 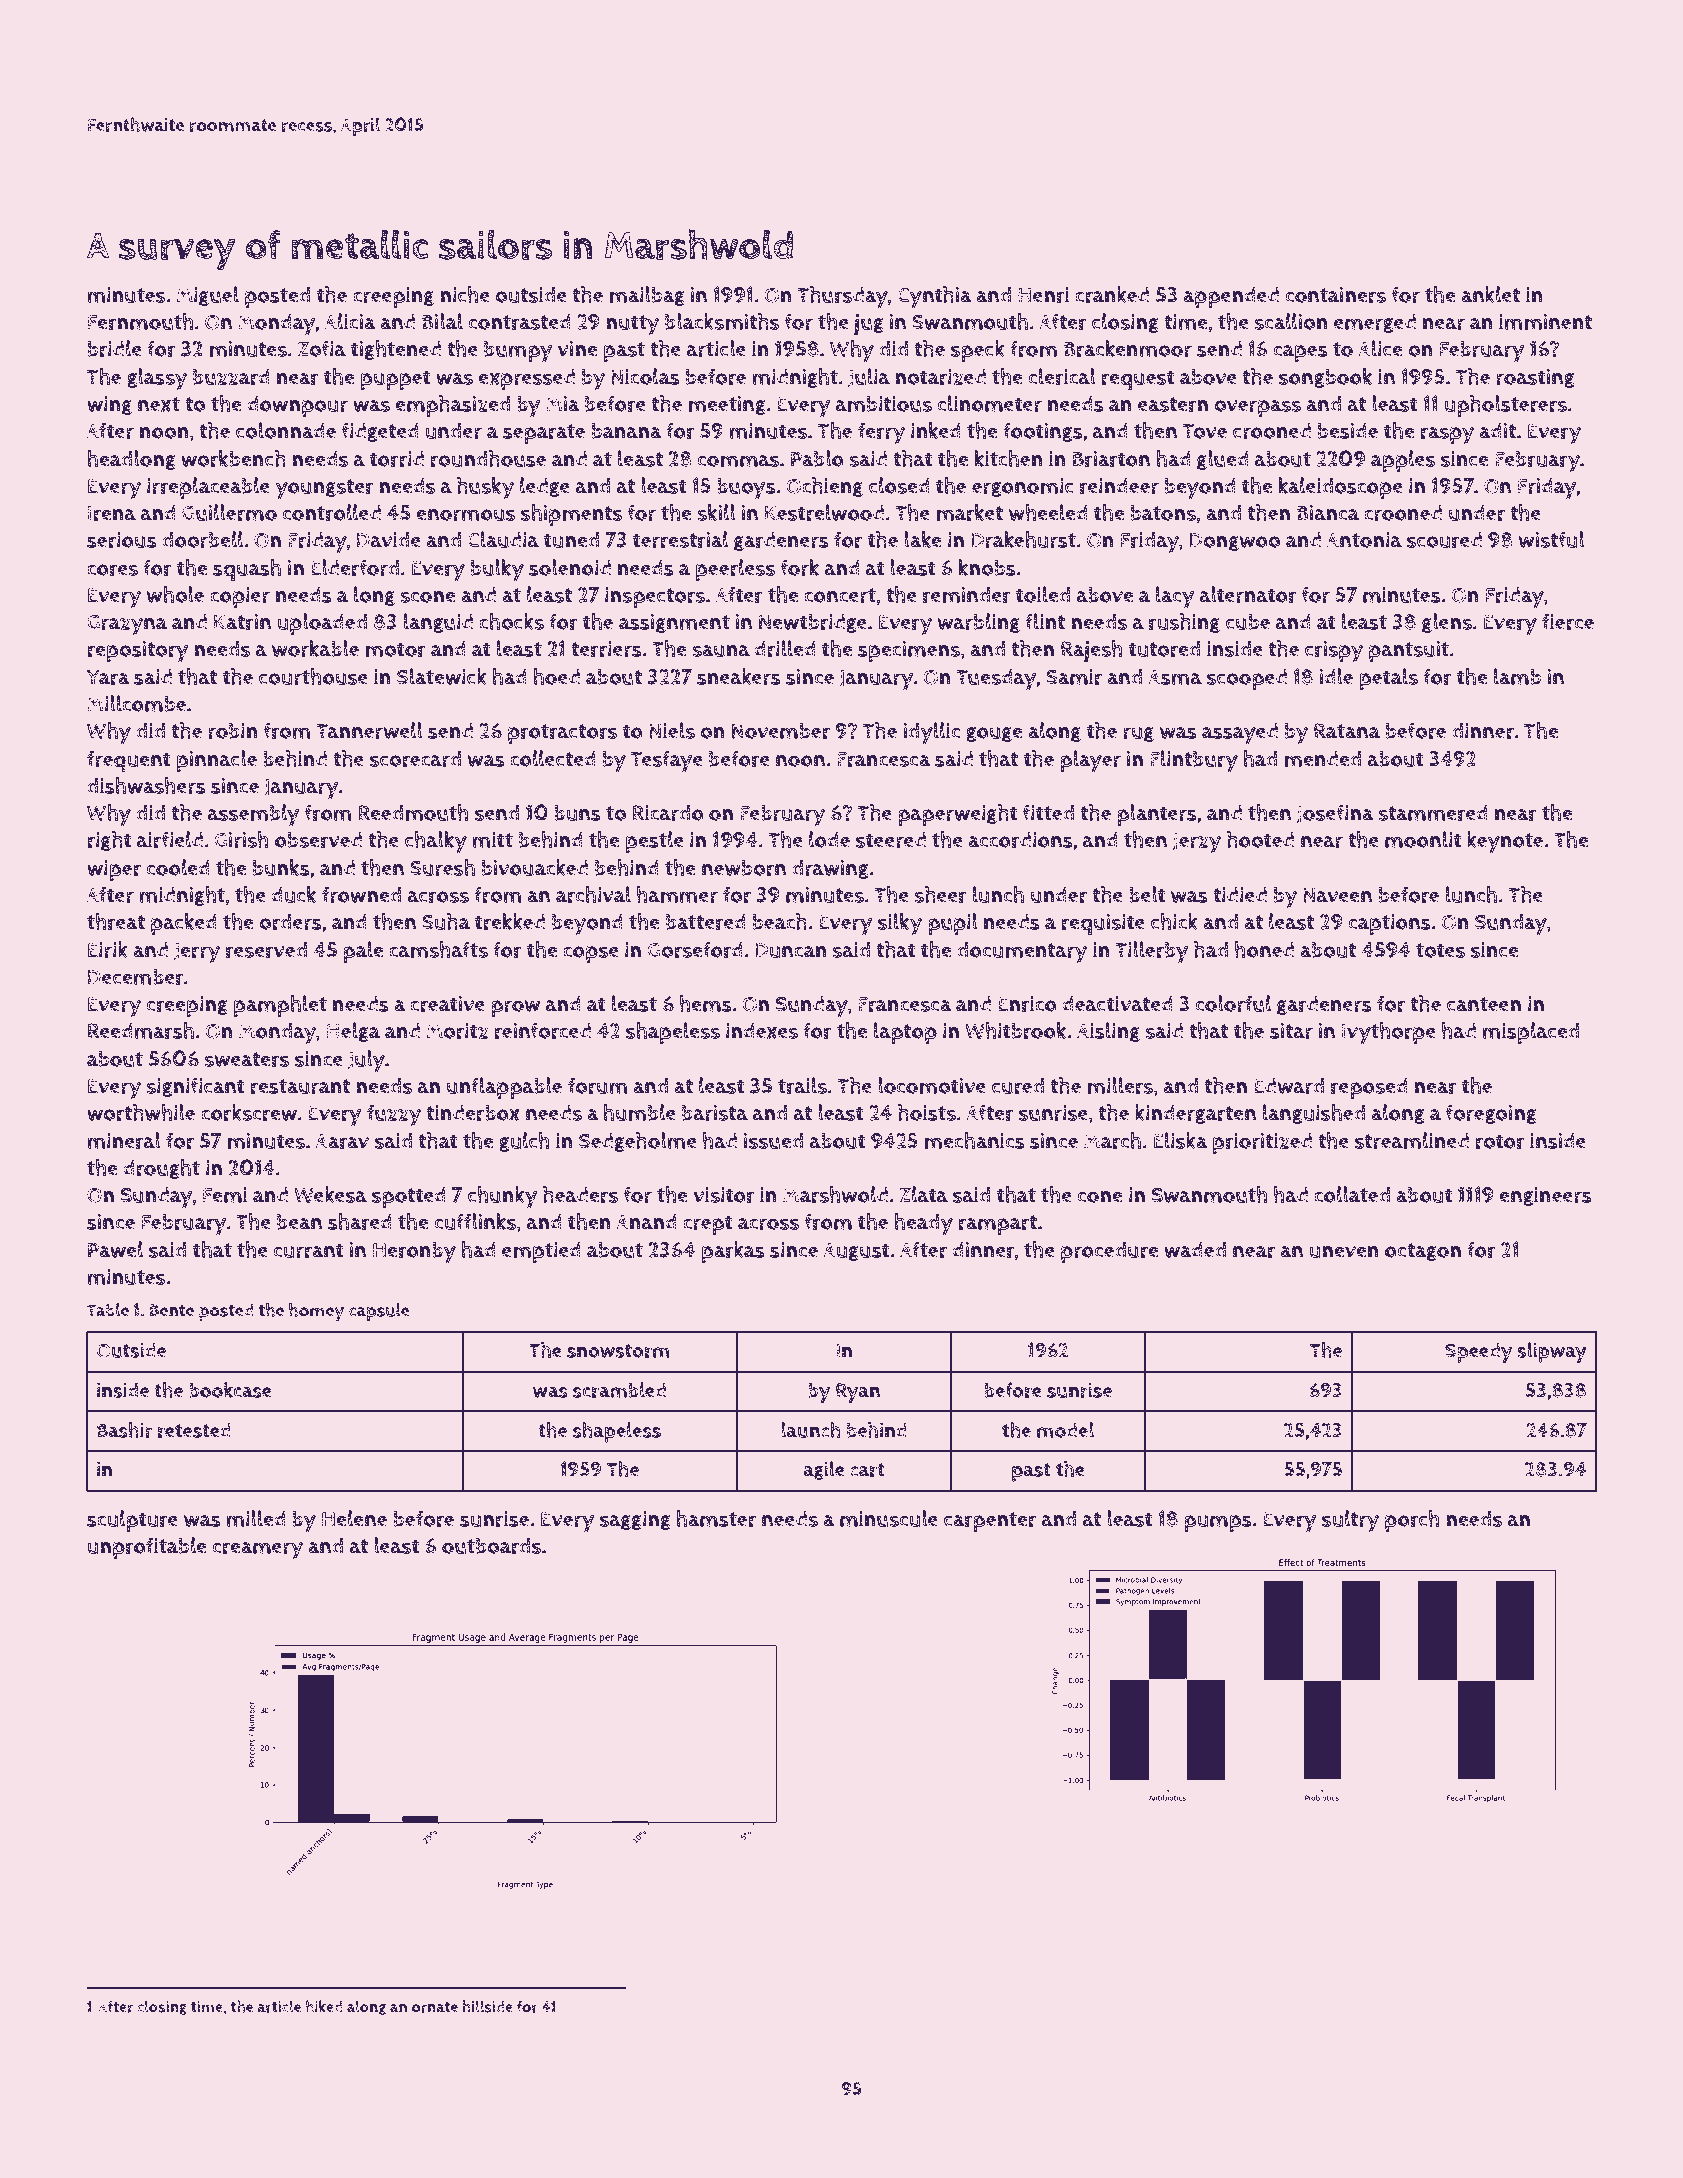 I want to click on collected, so click(x=553, y=758).
